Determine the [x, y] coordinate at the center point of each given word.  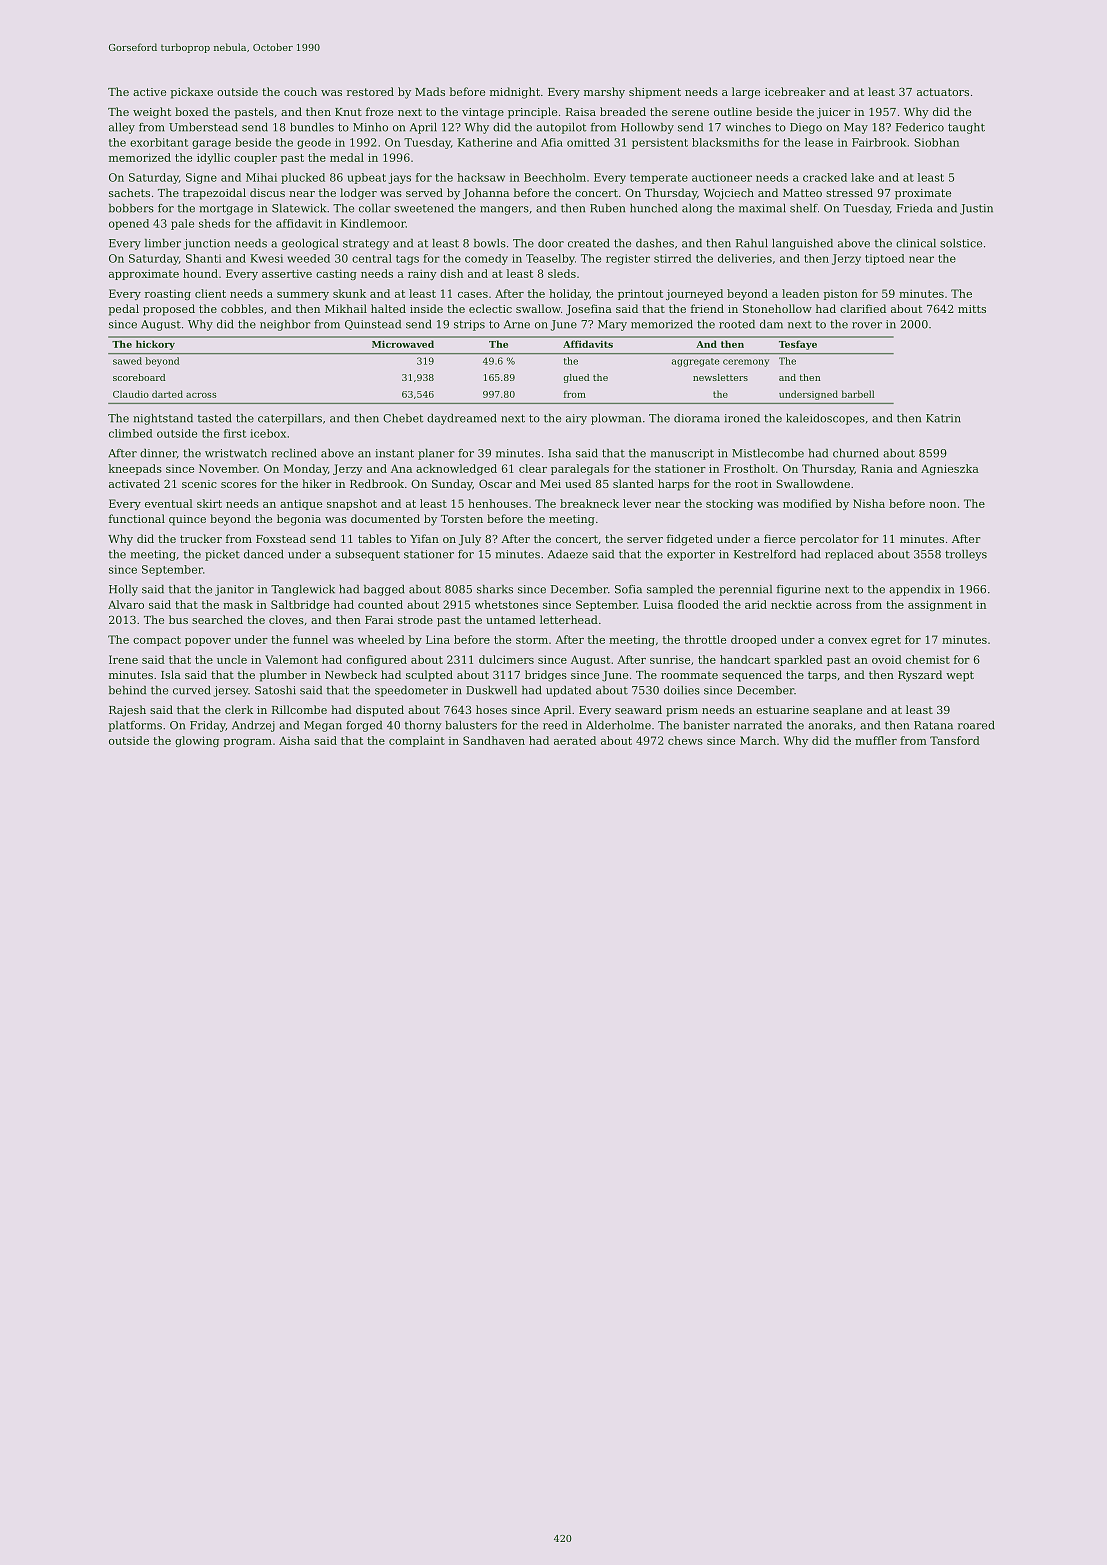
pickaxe [191, 93]
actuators [943, 92]
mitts [972, 309]
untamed [511, 619]
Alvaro [126, 604]
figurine [798, 590]
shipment [655, 93]
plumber [283, 676]
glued [576, 378]
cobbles [242, 308]
